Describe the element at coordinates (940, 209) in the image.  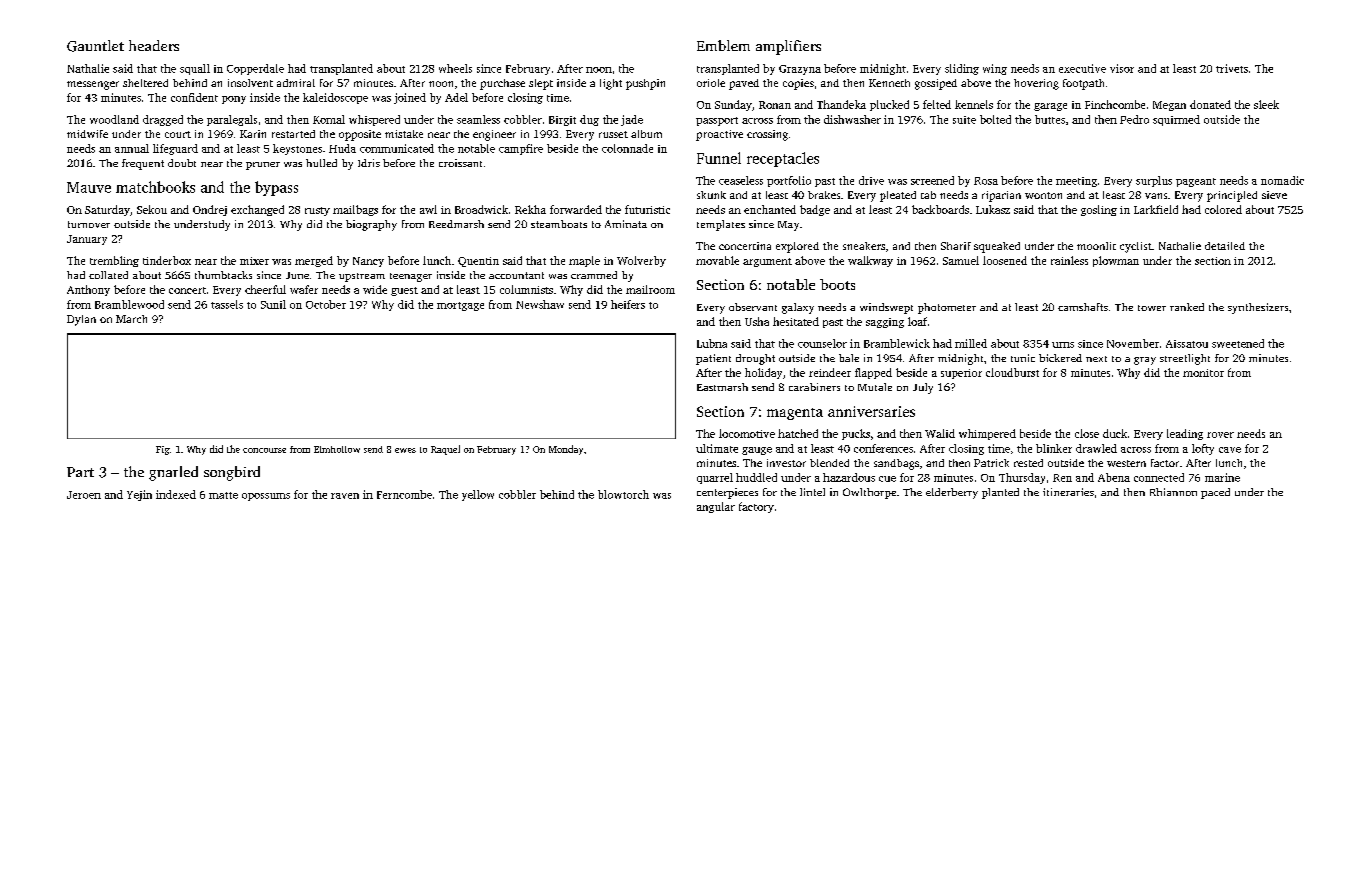
I see `backboards` at that location.
